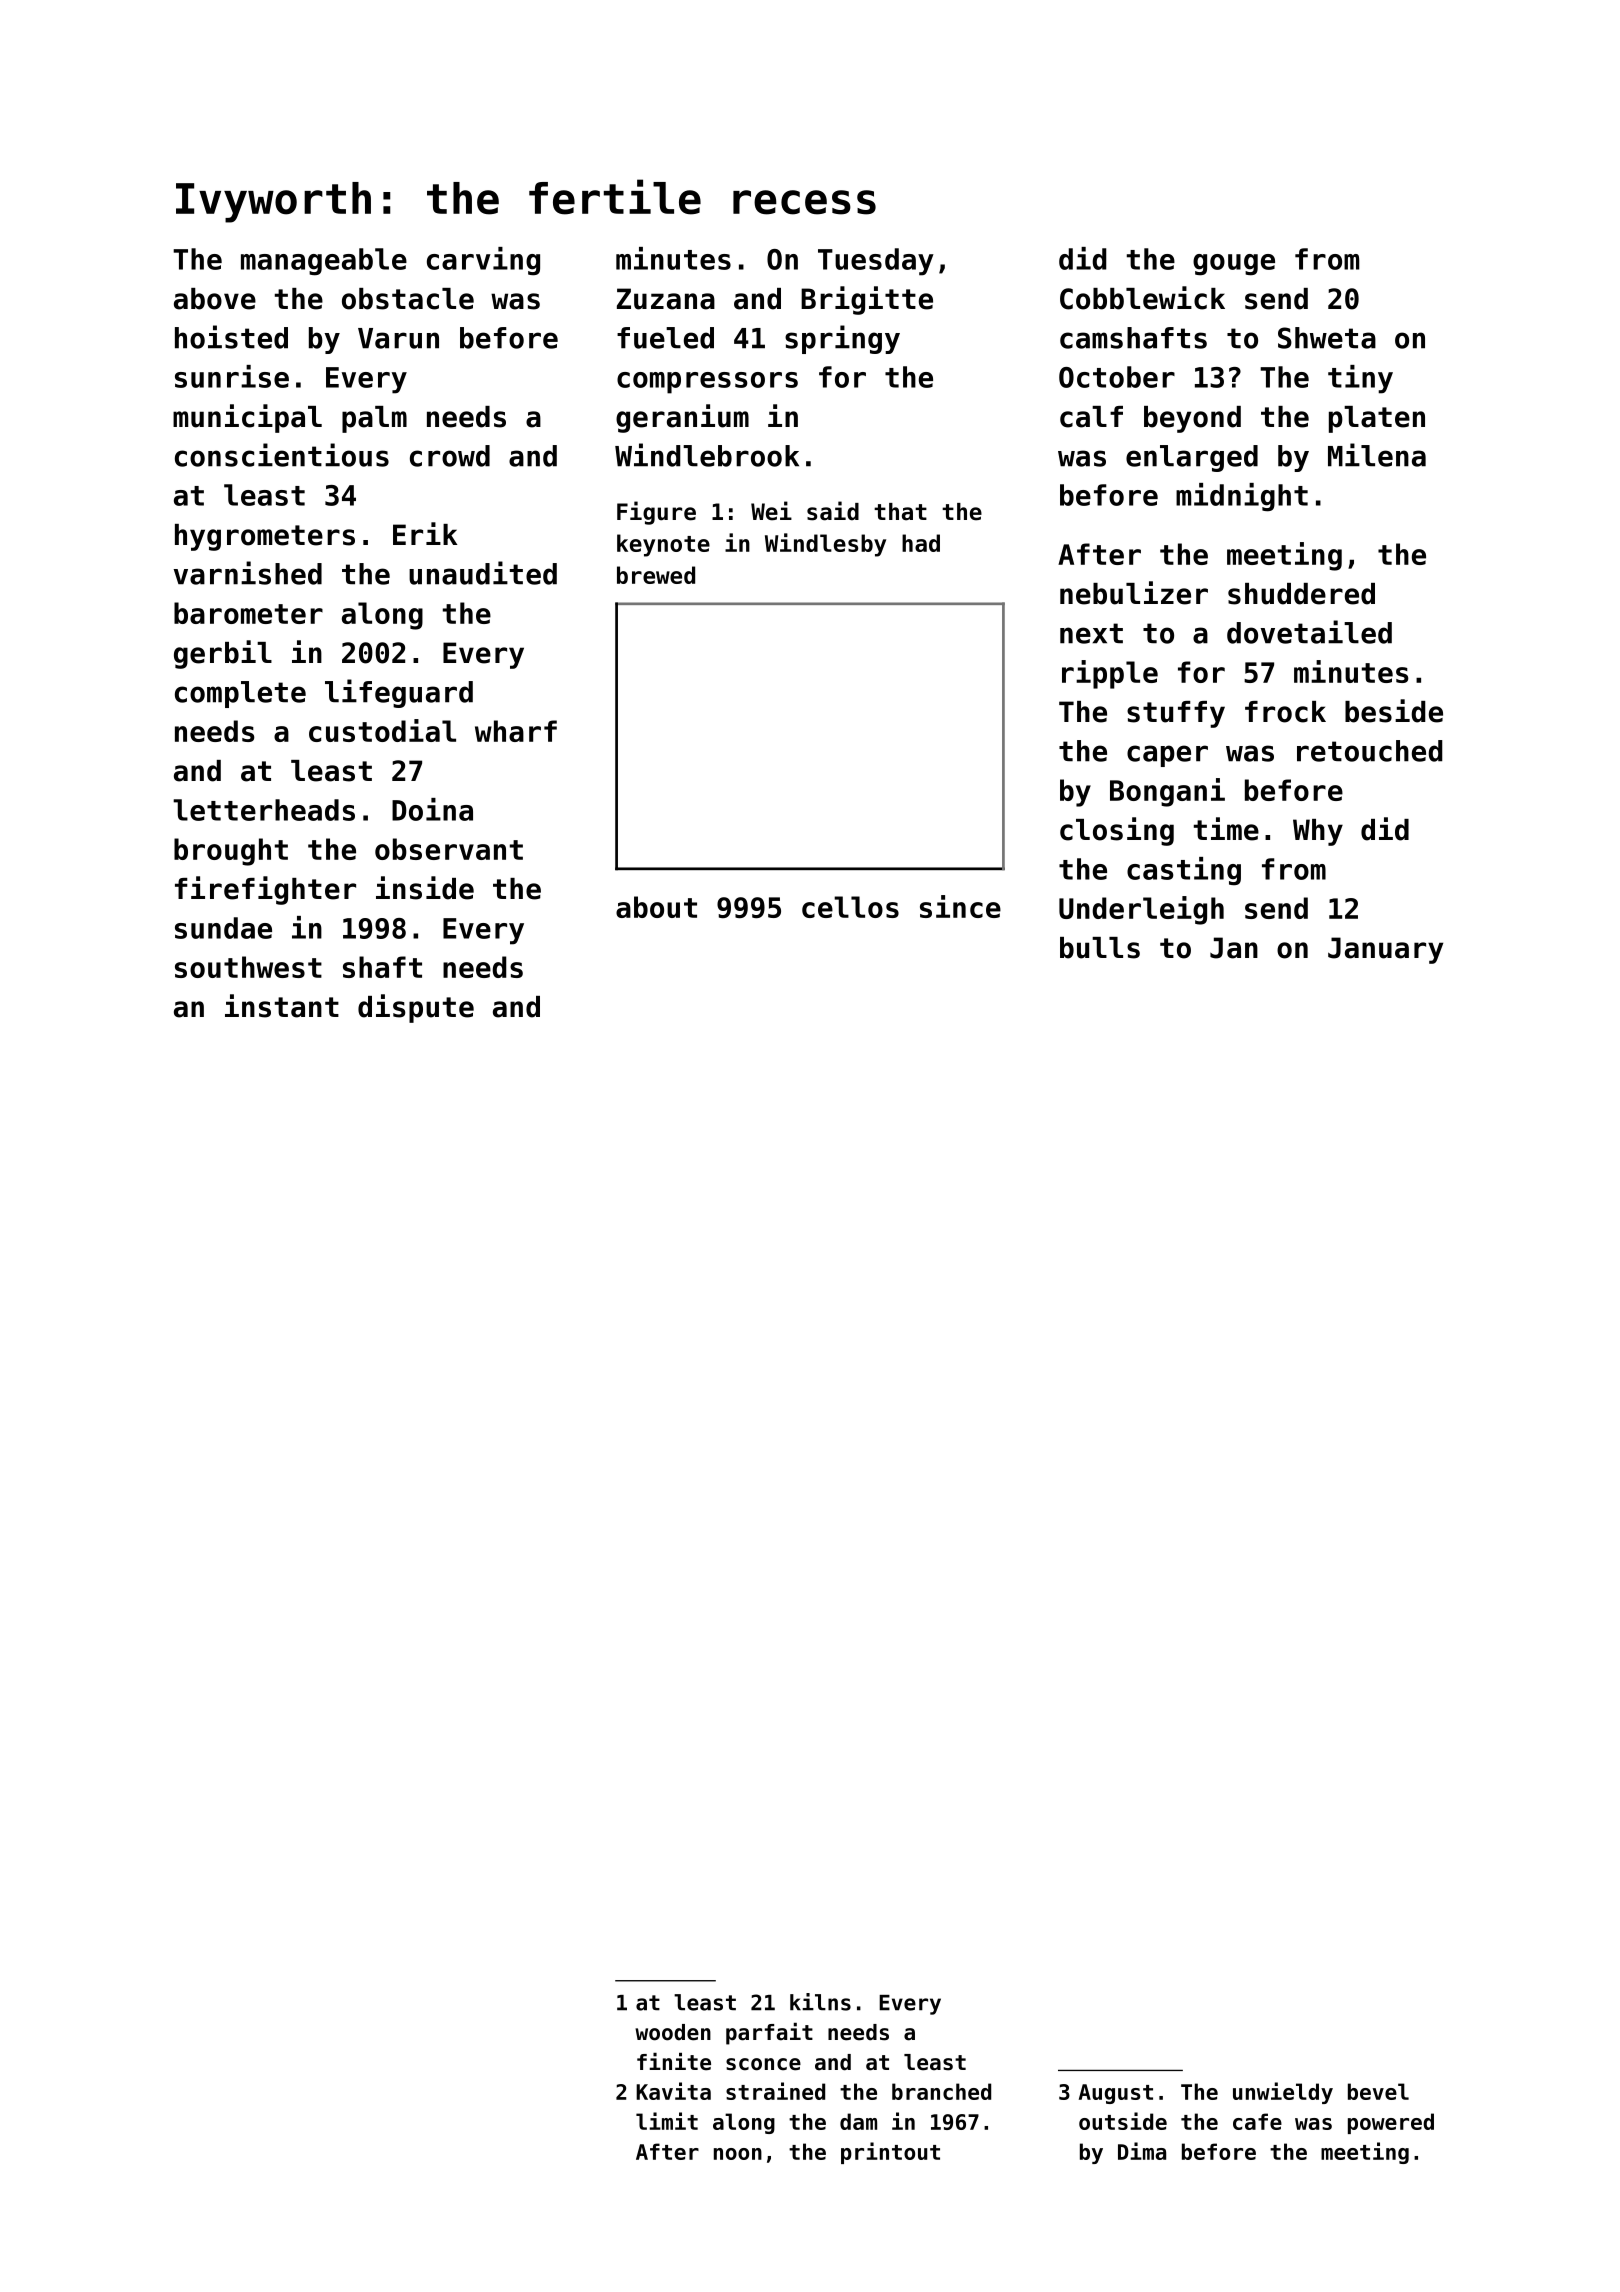 Image resolution: width=1620 pixels, height=2292 pixels. What do you see at coordinates (1318, 832) in the page?
I see `Why` at bounding box center [1318, 832].
